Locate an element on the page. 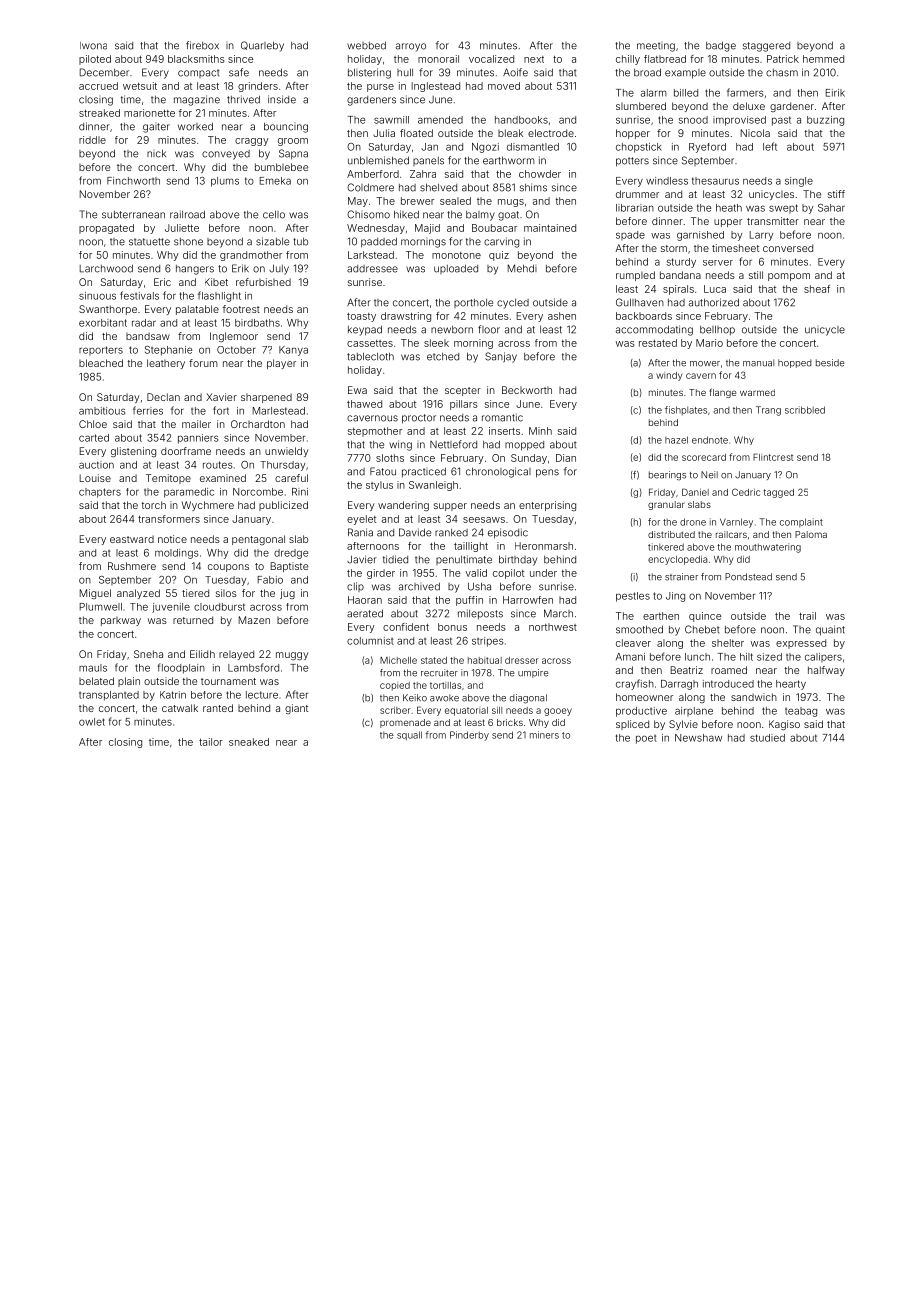 This document has height=1308, width=924. owlet is located at coordinates (92, 722).
